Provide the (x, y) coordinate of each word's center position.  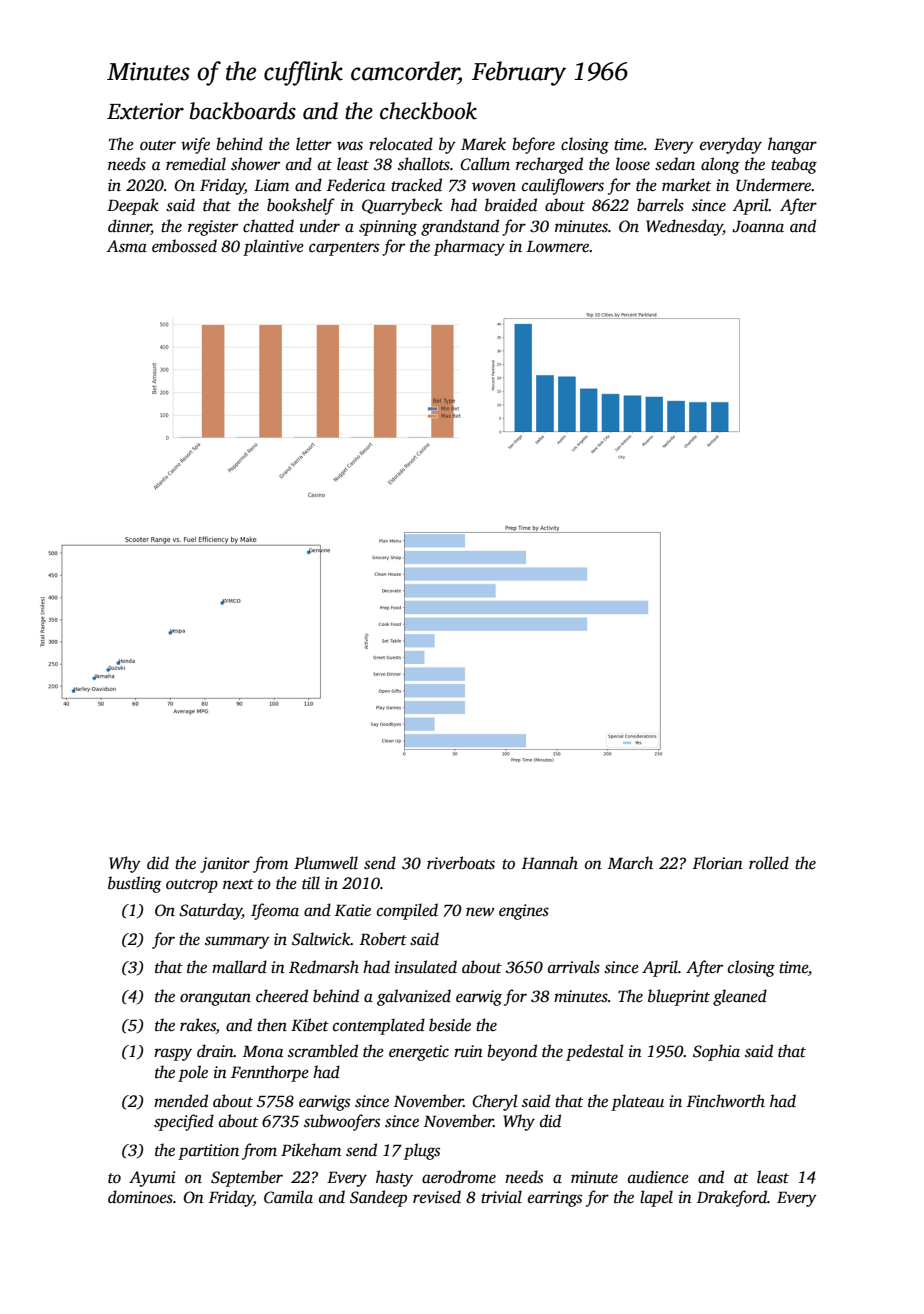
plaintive (273, 247)
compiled (407, 911)
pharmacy (469, 247)
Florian (718, 863)
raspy (173, 1054)
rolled (769, 863)
